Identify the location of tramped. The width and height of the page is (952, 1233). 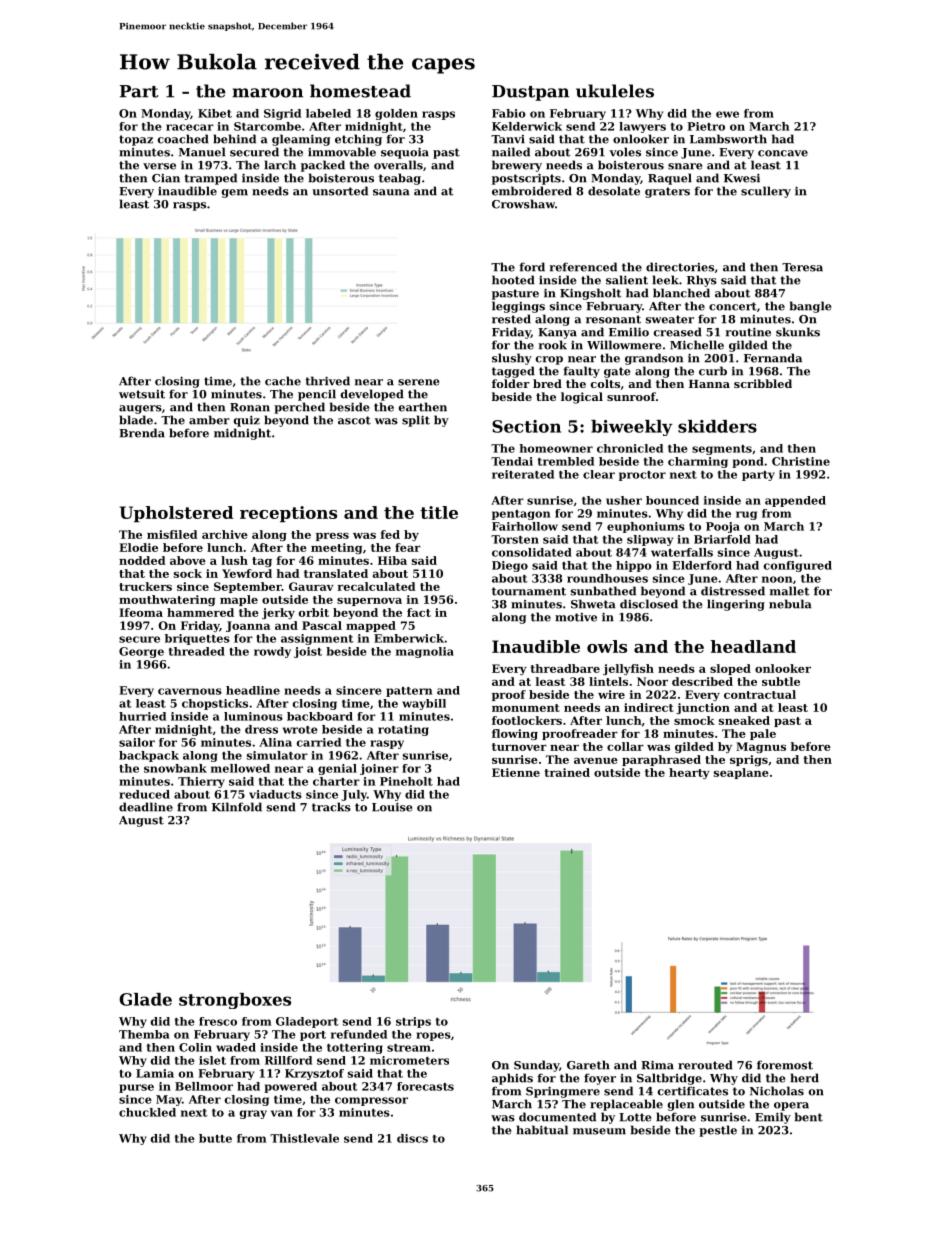
(210, 179).
